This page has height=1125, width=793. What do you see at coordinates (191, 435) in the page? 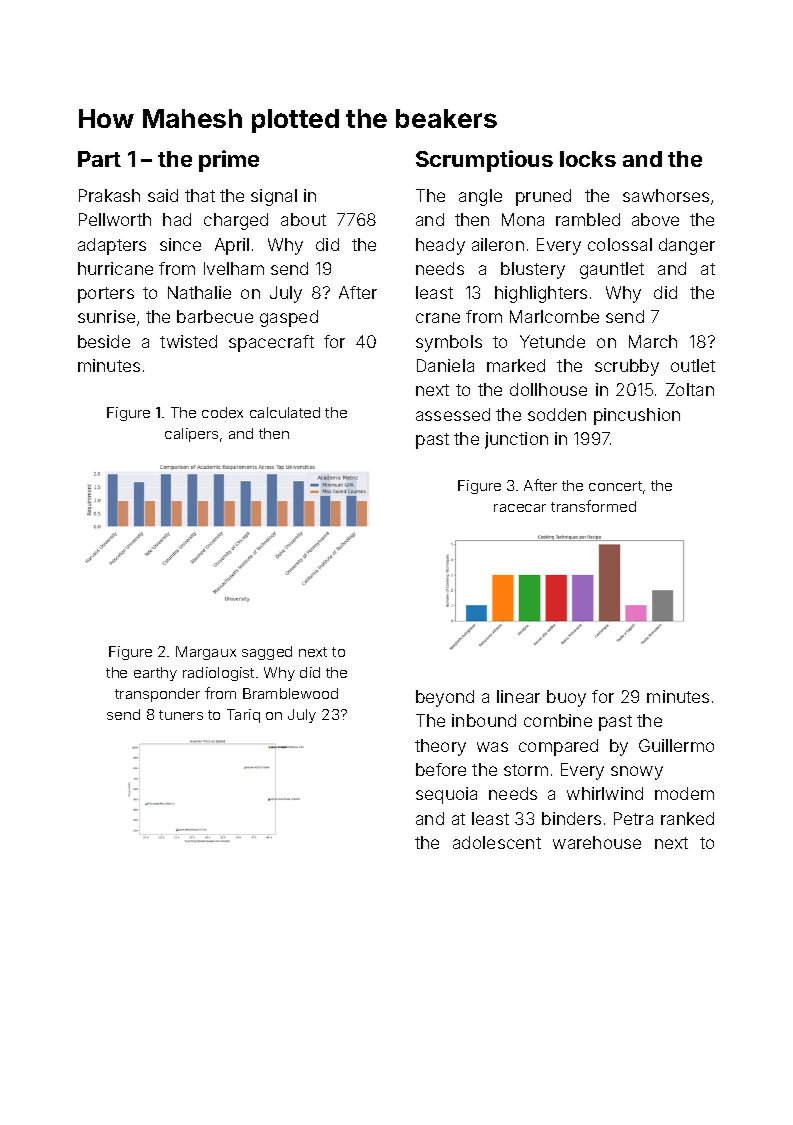
I see `calipers` at bounding box center [191, 435].
